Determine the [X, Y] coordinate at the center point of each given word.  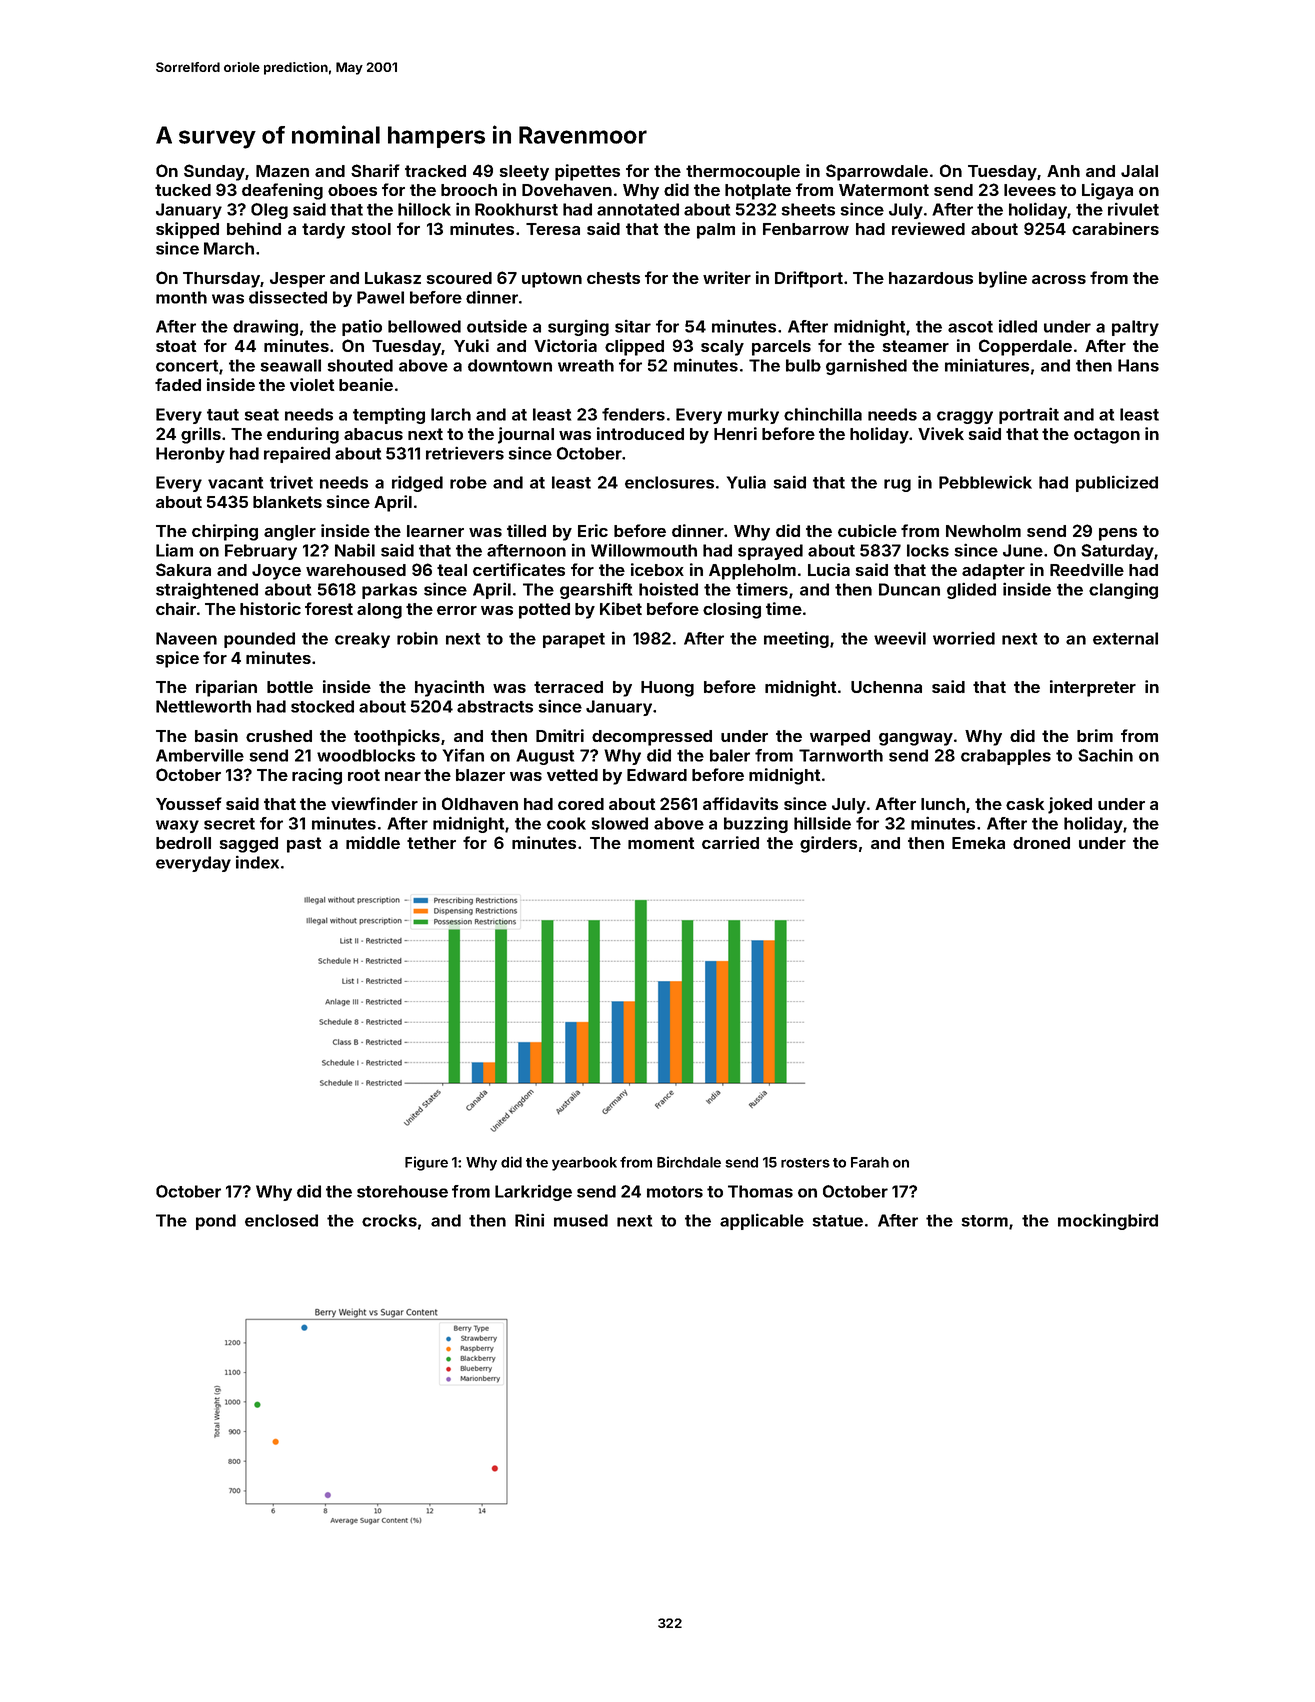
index [257, 862]
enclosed [281, 1220]
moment [661, 843]
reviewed [928, 228]
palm [716, 231]
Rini [529, 1220]
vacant [235, 483]
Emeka [978, 843]
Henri [735, 433]
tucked [183, 190]
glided [971, 590]
